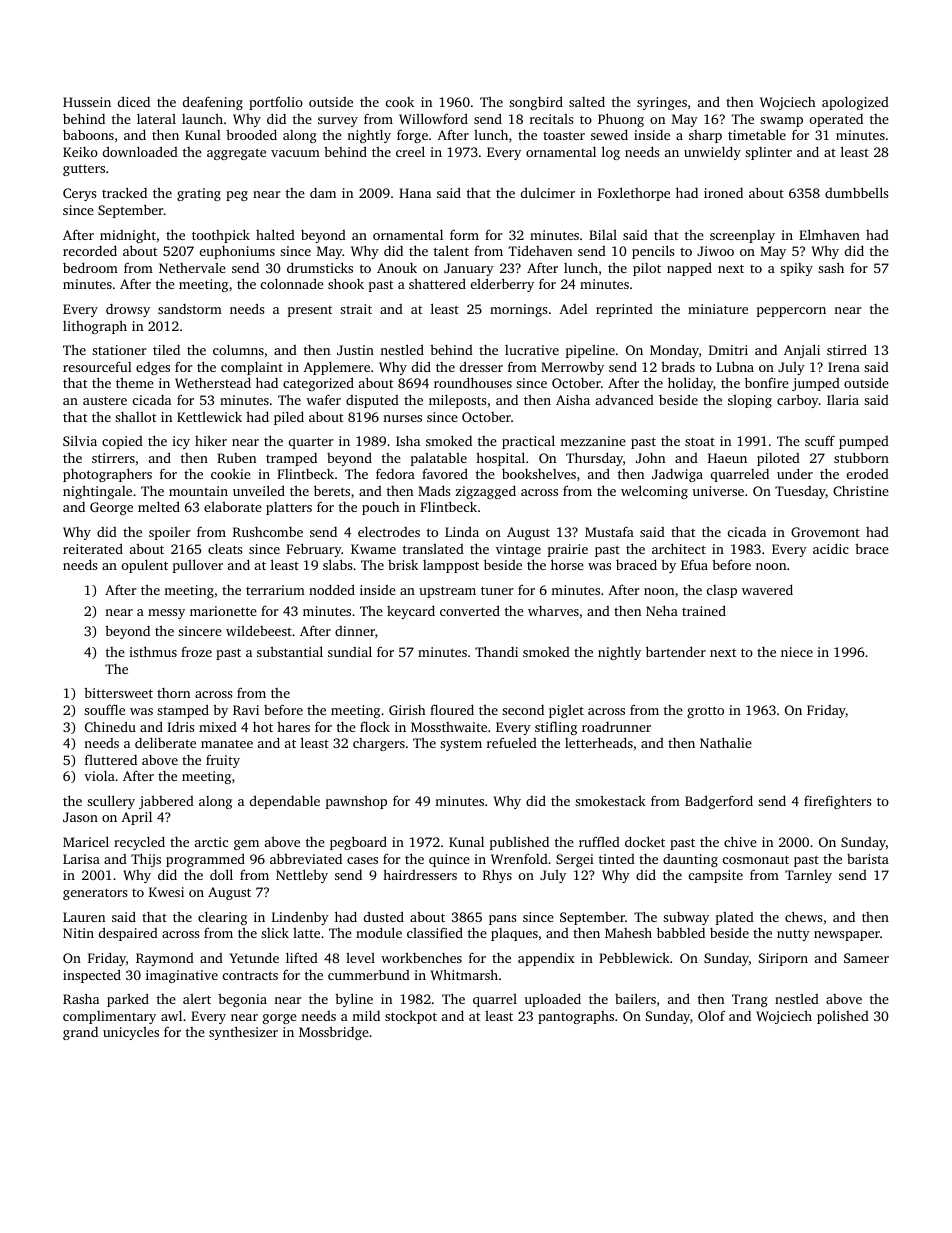 The height and width of the document is (1233, 952). What do you see at coordinates (92, 976) in the document?
I see `inspected` at bounding box center [92, 976].
